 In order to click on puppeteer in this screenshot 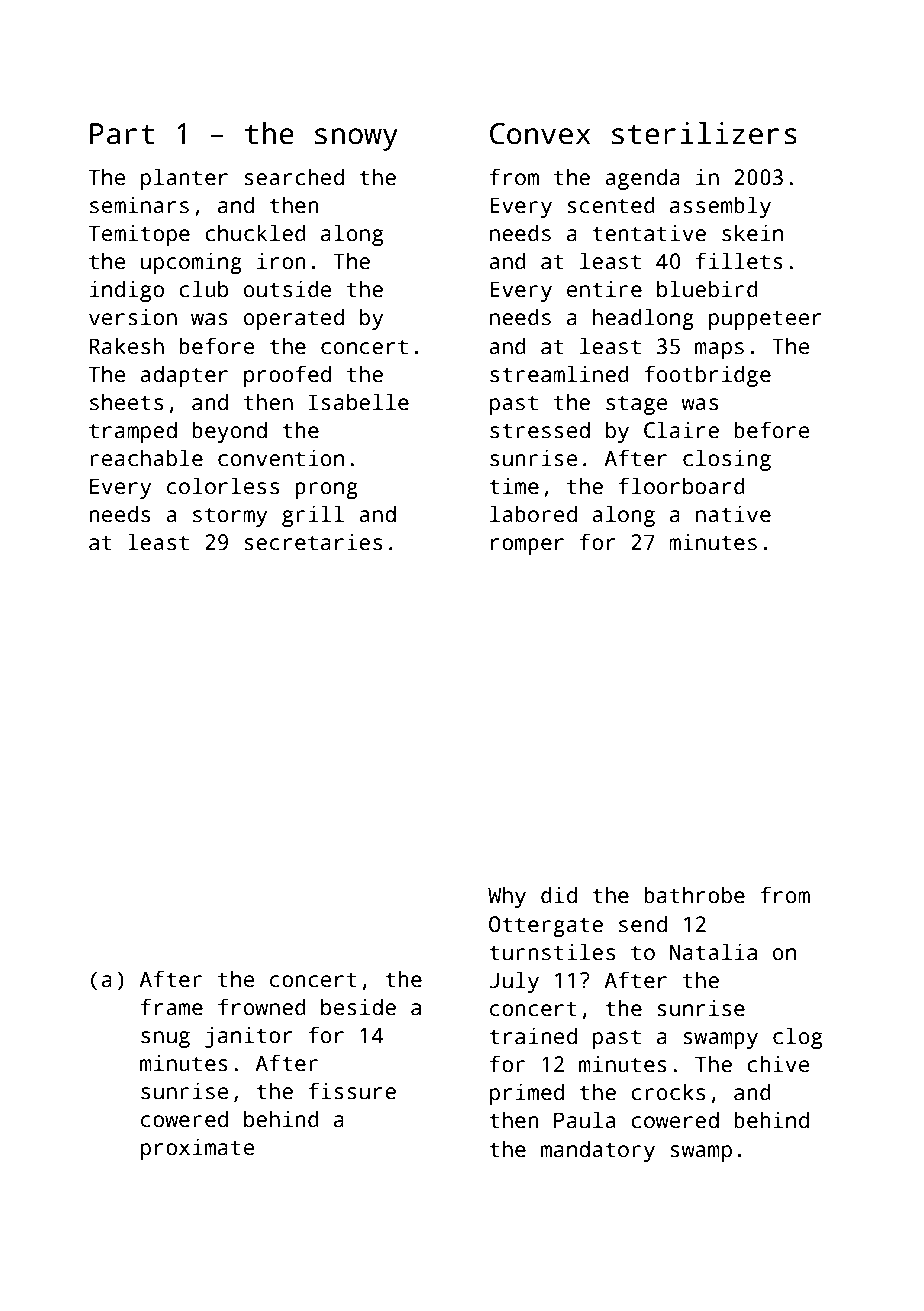, I will do `click(765, 320)`.
